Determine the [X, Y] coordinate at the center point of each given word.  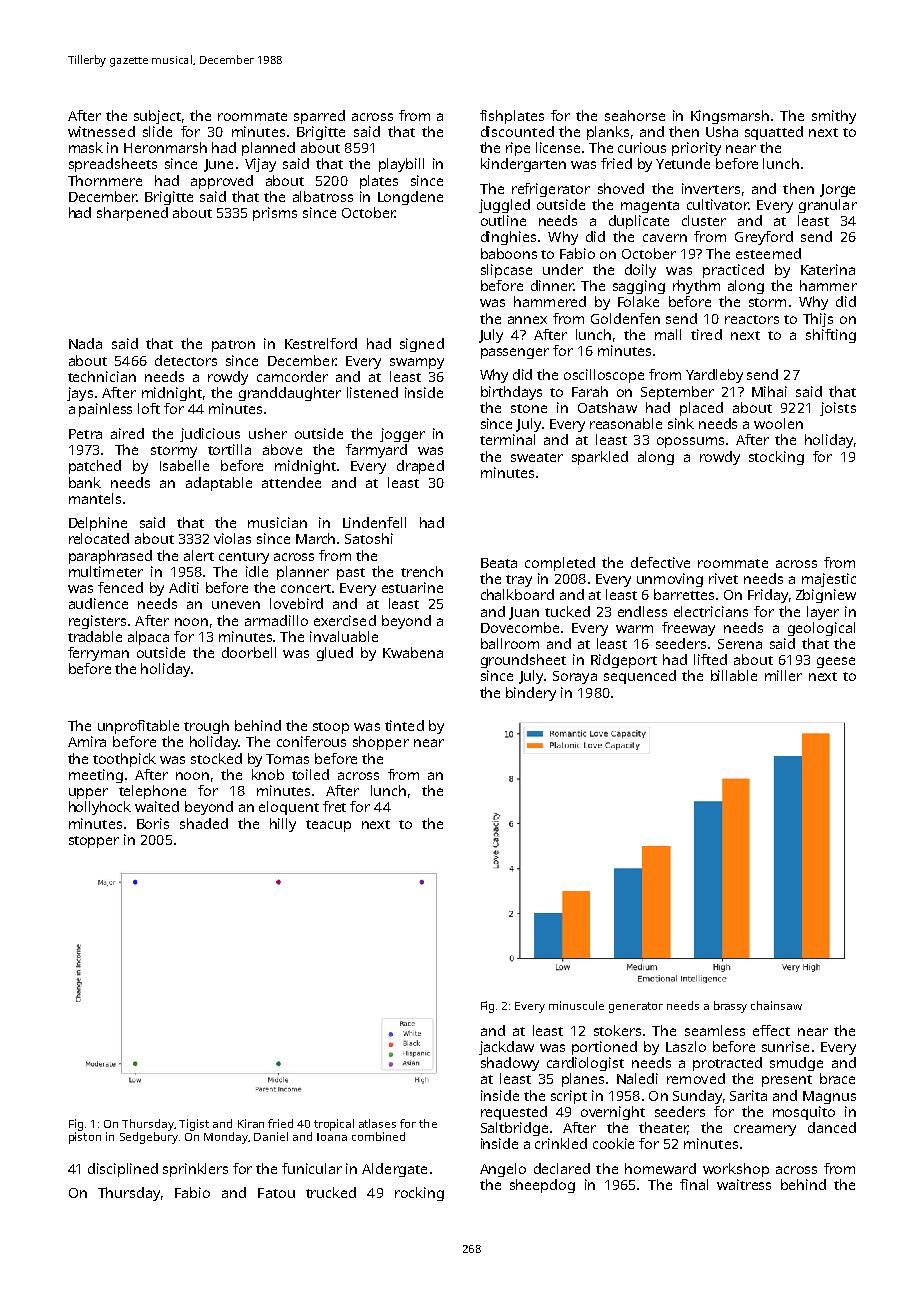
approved [222, 182]
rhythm [696, 287]
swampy [417, 363]
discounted [517, 131]
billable [734, 675]
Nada [85, 343]
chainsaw [776, 1005]
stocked [216, 758]
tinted [404, 725]
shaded [204, 823]
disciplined [123, 1170]
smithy [834, 117]
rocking [419, 1194]
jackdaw [506, 1048]
